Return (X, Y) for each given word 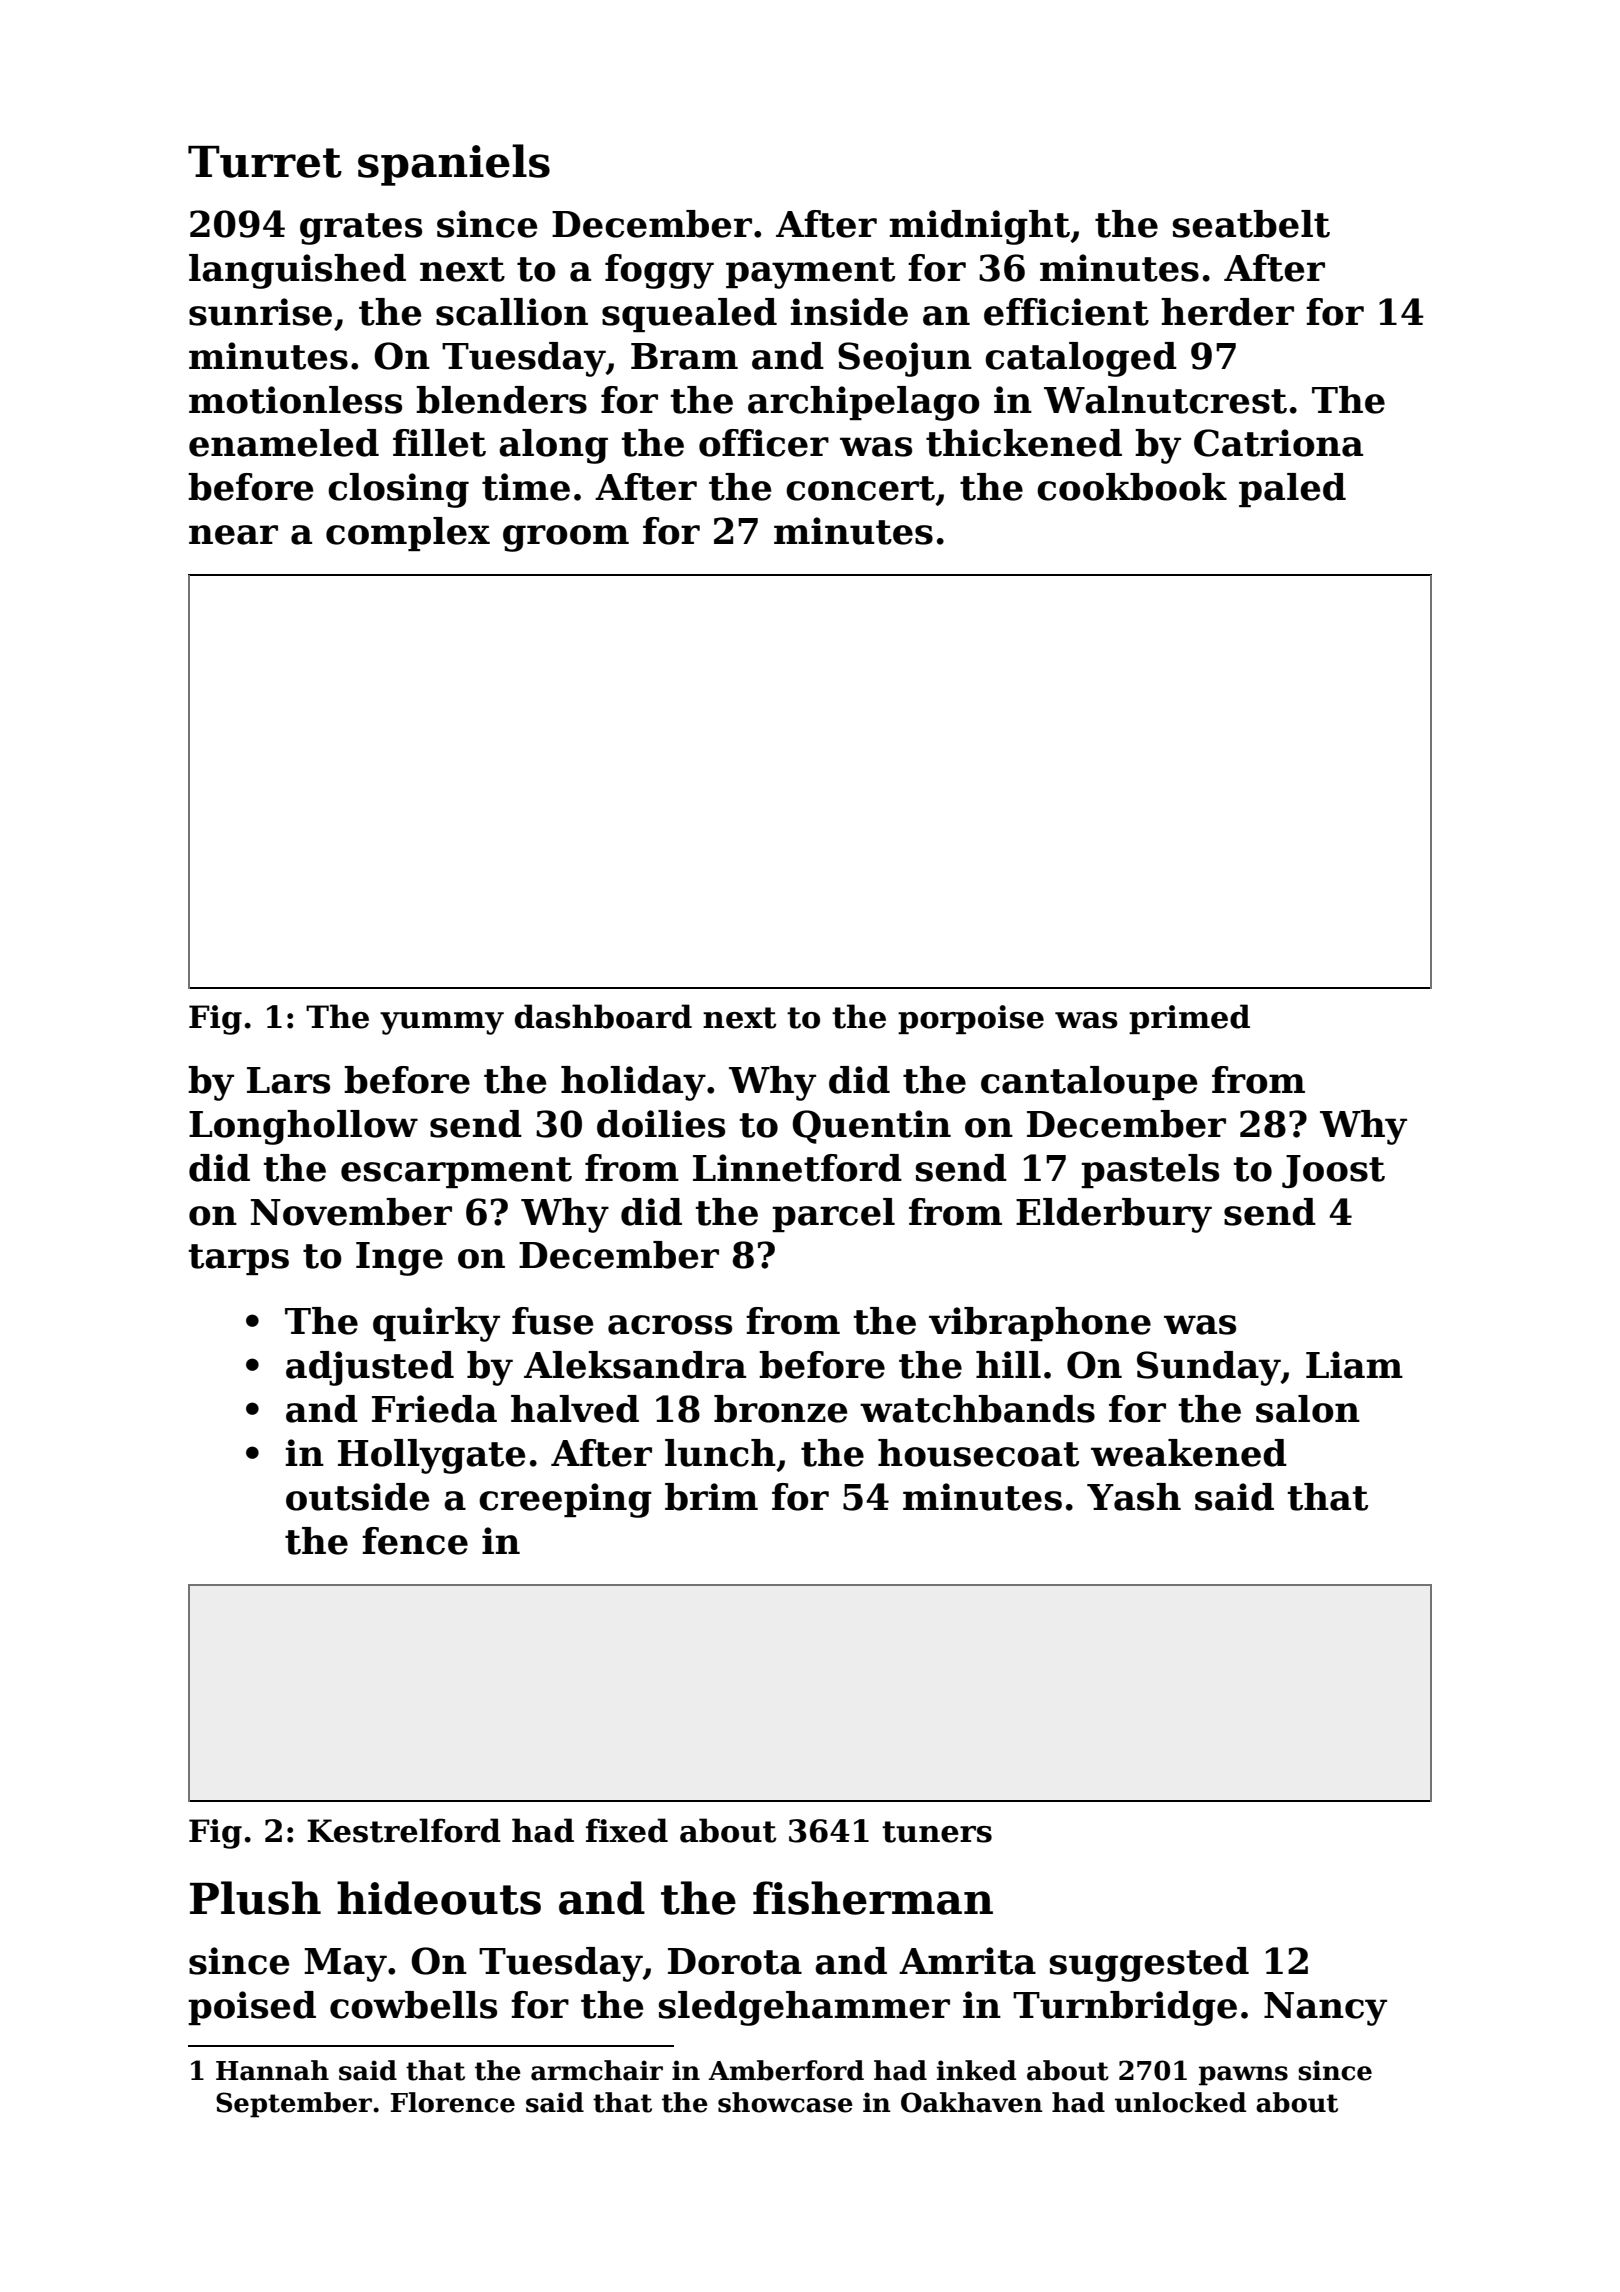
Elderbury (1114, 1215)
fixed (627, 1830)
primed (1189, 1019)
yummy (442, 1023)
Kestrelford (404, 1830)
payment (810, 273)
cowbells (413, 2005)
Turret (265, 162)
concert (860, 488)
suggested (1149, 1964)
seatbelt (1251, 224)
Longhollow (303, 1127)
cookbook (1132, 487)
